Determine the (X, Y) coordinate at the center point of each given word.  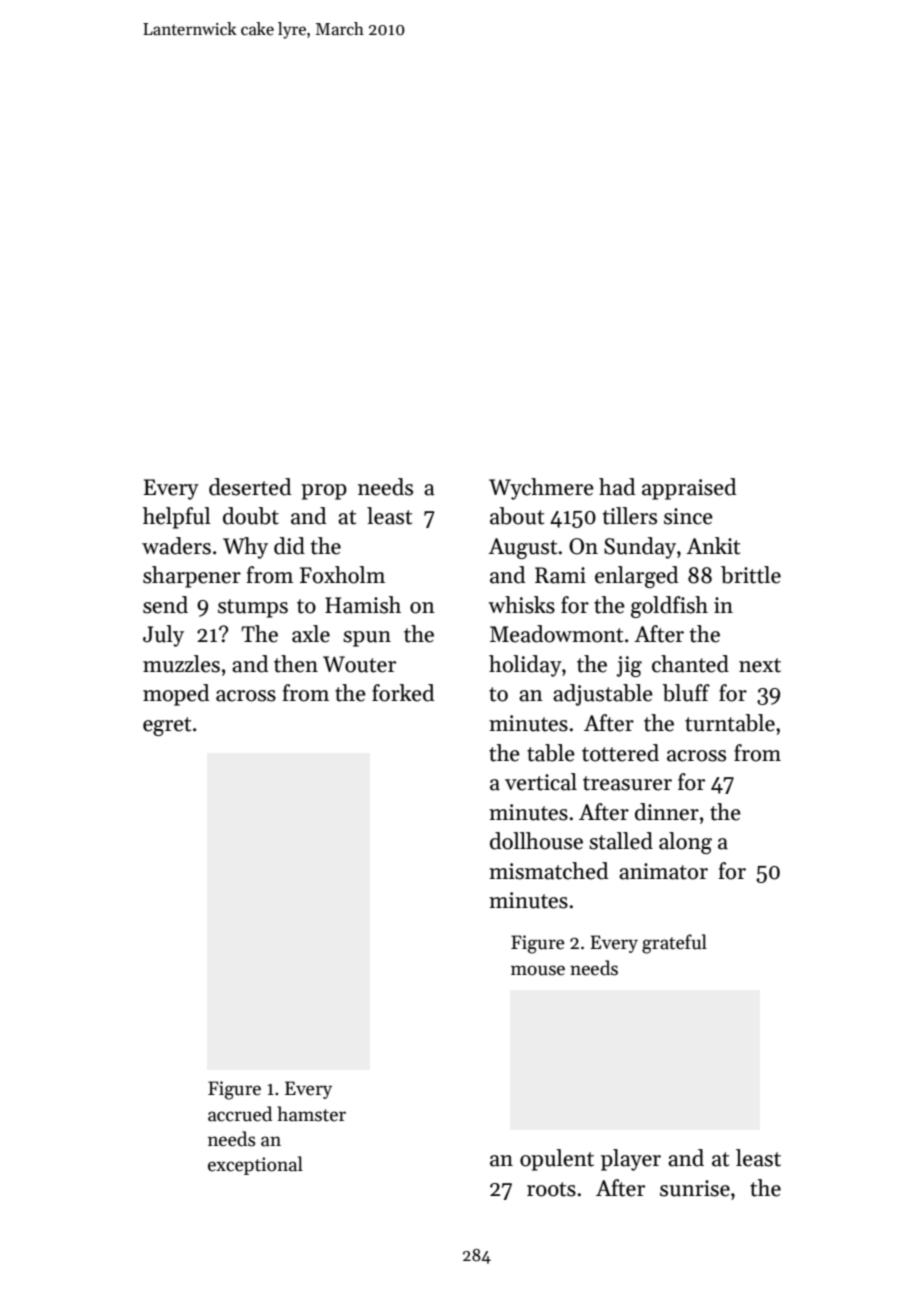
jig (629, 666)
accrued (240, 1114)
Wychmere (541, 489)
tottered (620, 753)
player (631, 1160)
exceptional (255, 1165)
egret (167, 726)
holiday (525, 666)
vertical (541, 782)
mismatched (548, 871)
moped (176, 695)
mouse (538, 970)
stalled (621, 841)
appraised (689, 489)
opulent (557, 1160)
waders (176, 546)
